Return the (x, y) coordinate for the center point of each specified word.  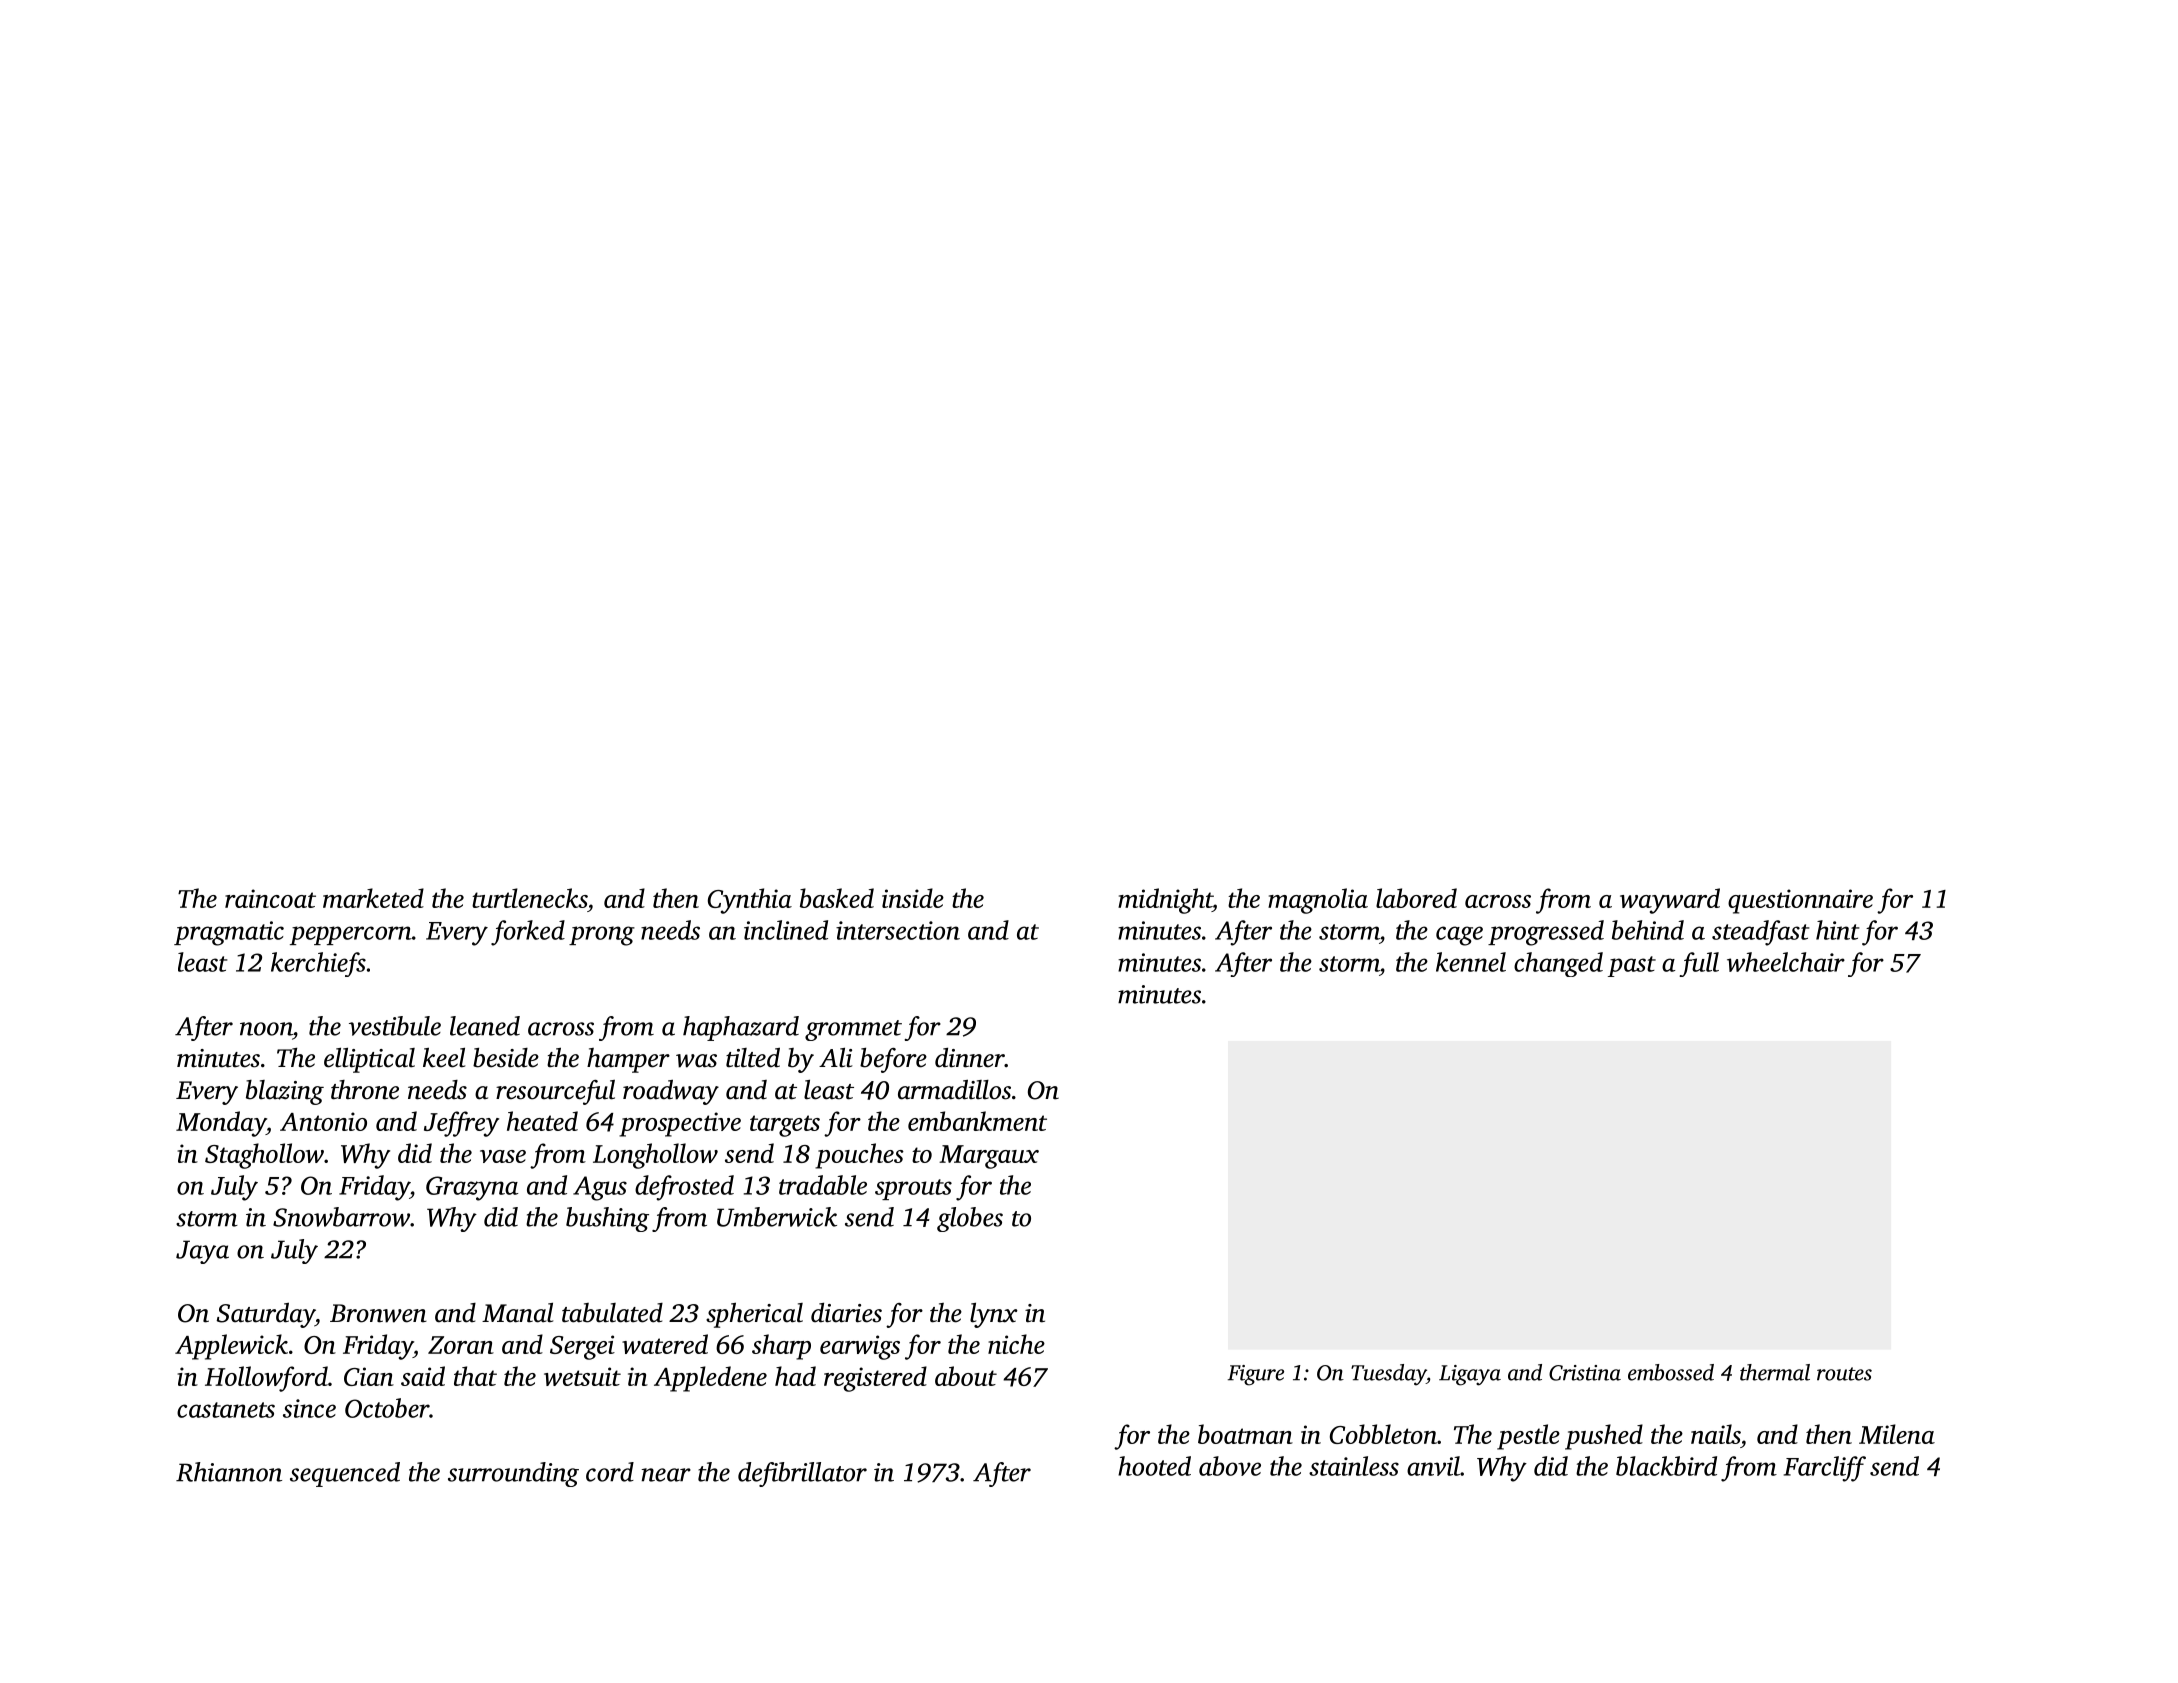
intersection (898, 930)
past (1632, 966)
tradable (823, 1185)
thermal (1775, 1372)
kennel (1471, 962)
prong (602, 936)
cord (610, 1472)
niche (1016, 1344)
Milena (1897, 1434)
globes (970, 1219)
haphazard (741, 1028)
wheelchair (1786, 962)
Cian (369, 1376)
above (1230, 1466)
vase (503, 1156)
